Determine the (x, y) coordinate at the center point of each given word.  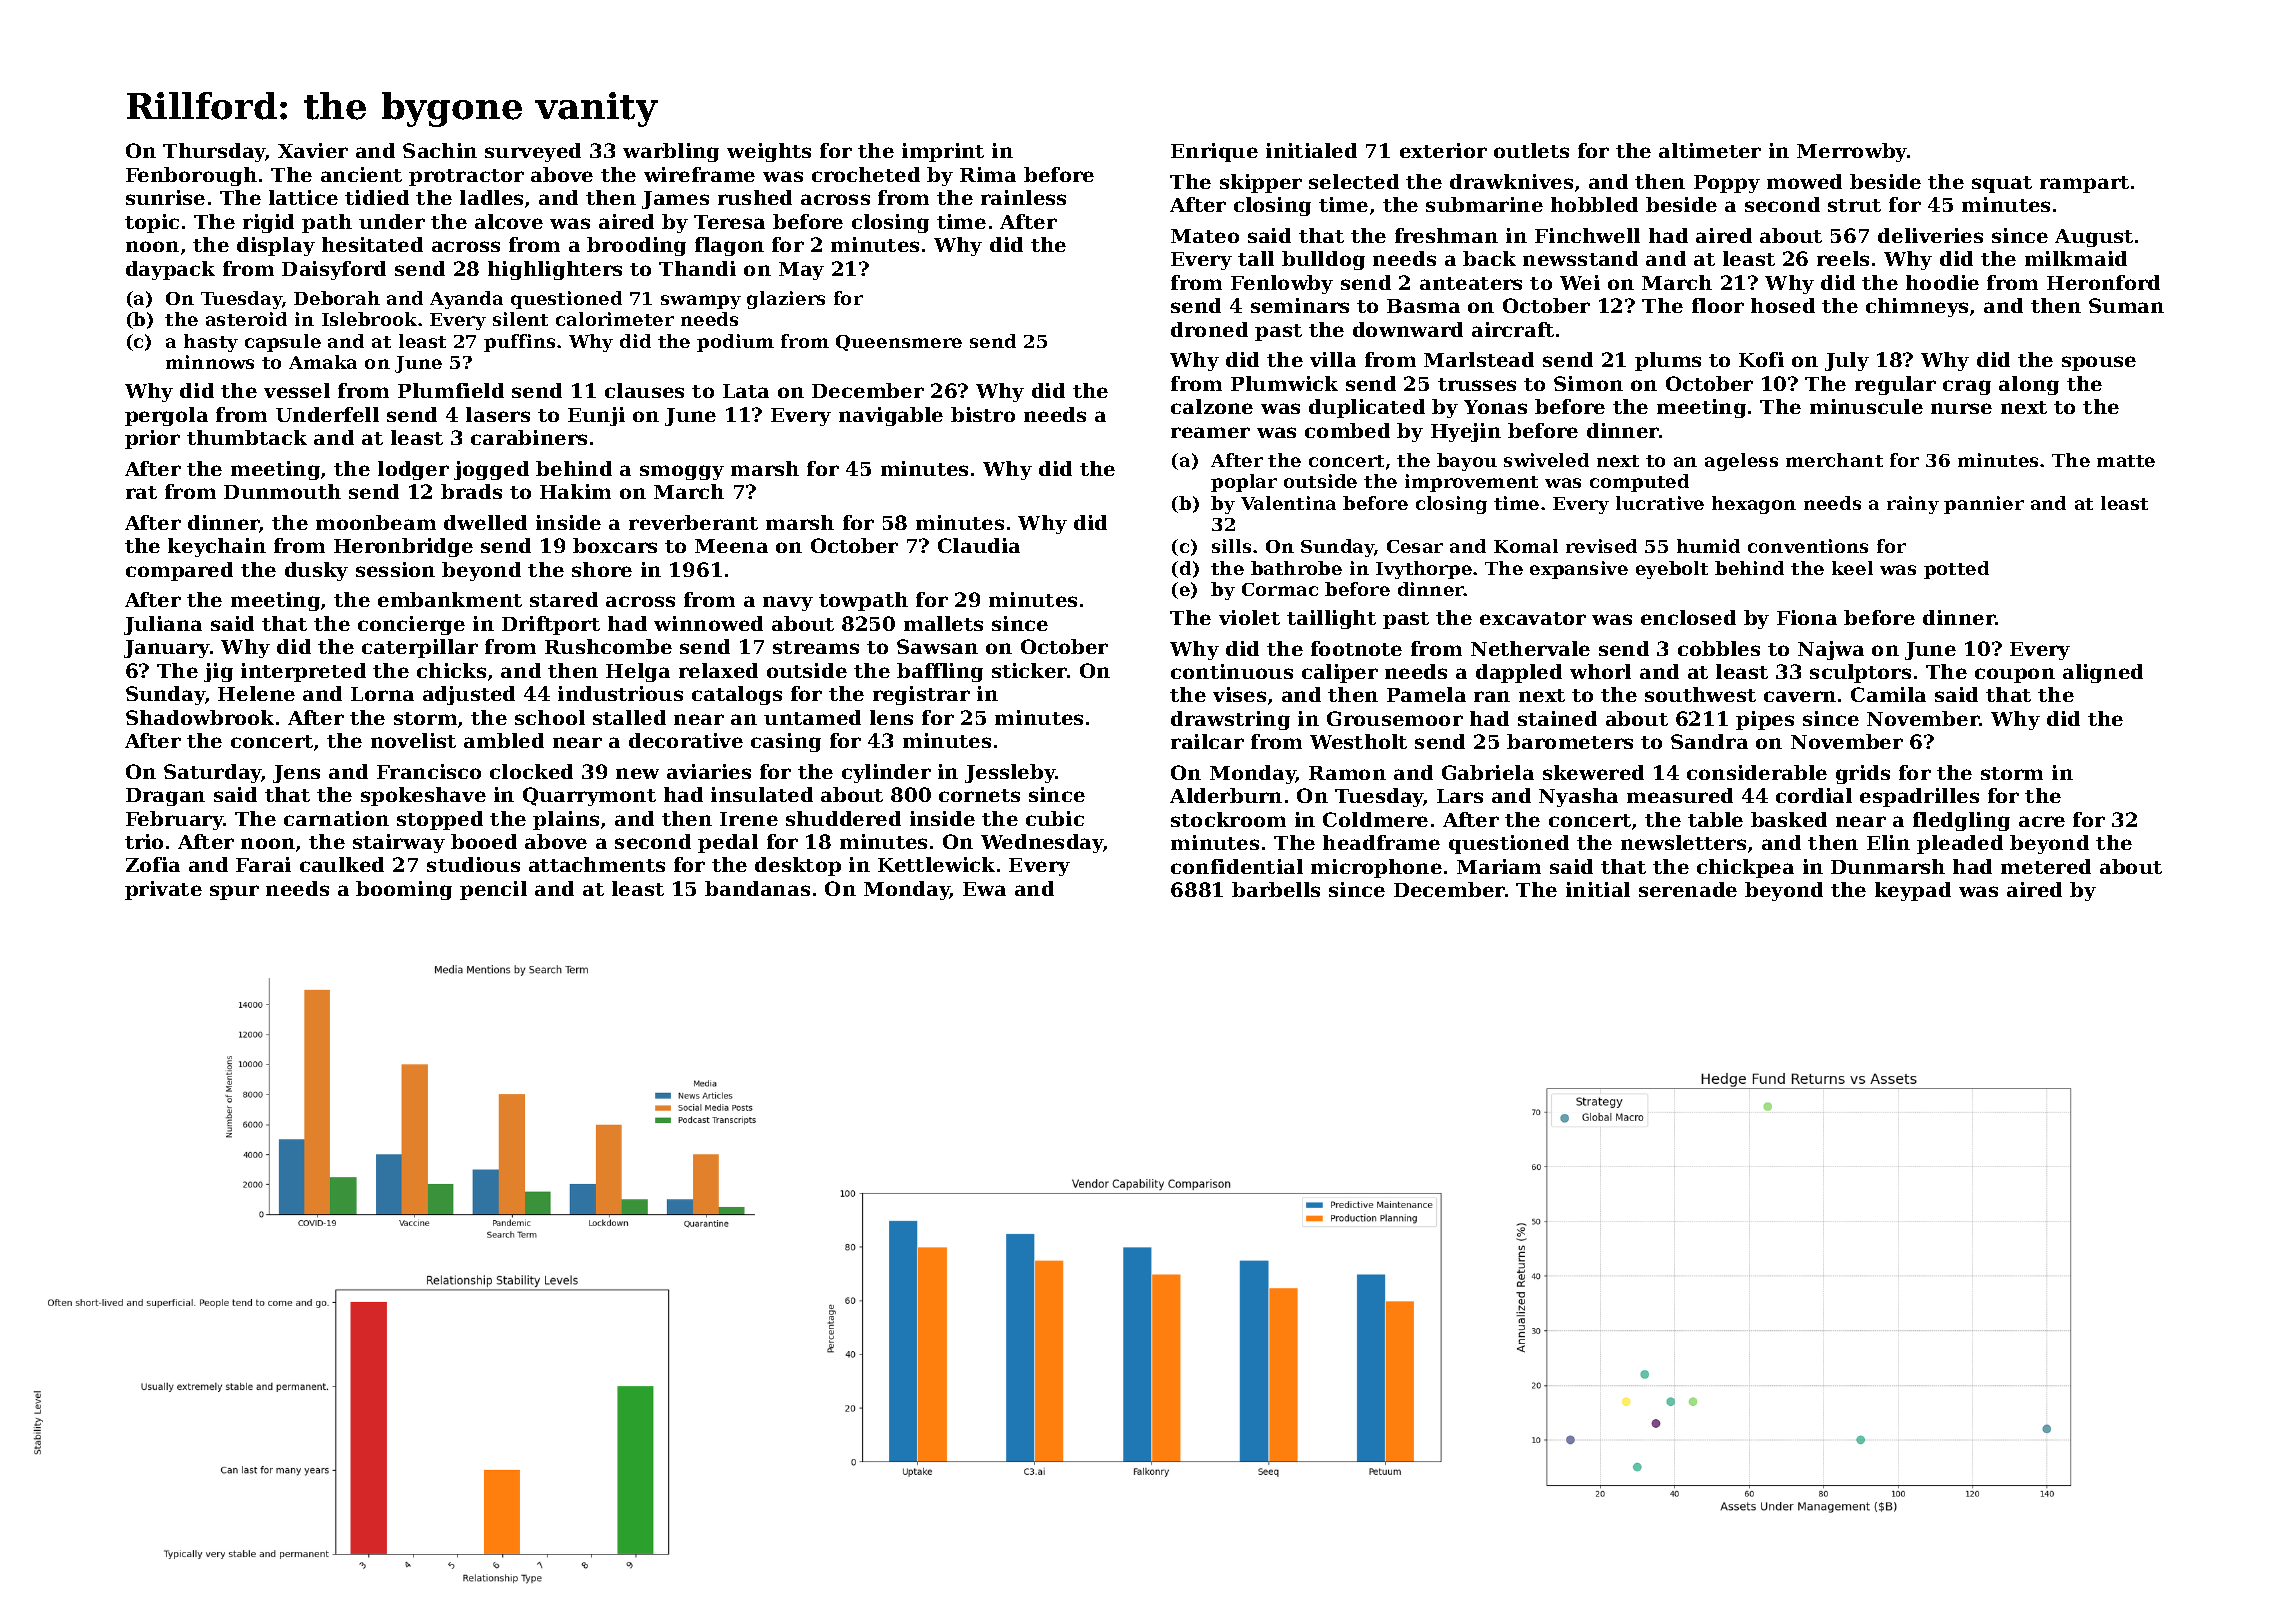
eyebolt (1672, 570)
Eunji (596, 416)
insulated (762, 794)
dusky (316, 571)
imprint (943, 152)
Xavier (313, 150)
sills (1231, 546)
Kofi (1761, 359)
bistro (983, 414)
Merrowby (1852, 152)
